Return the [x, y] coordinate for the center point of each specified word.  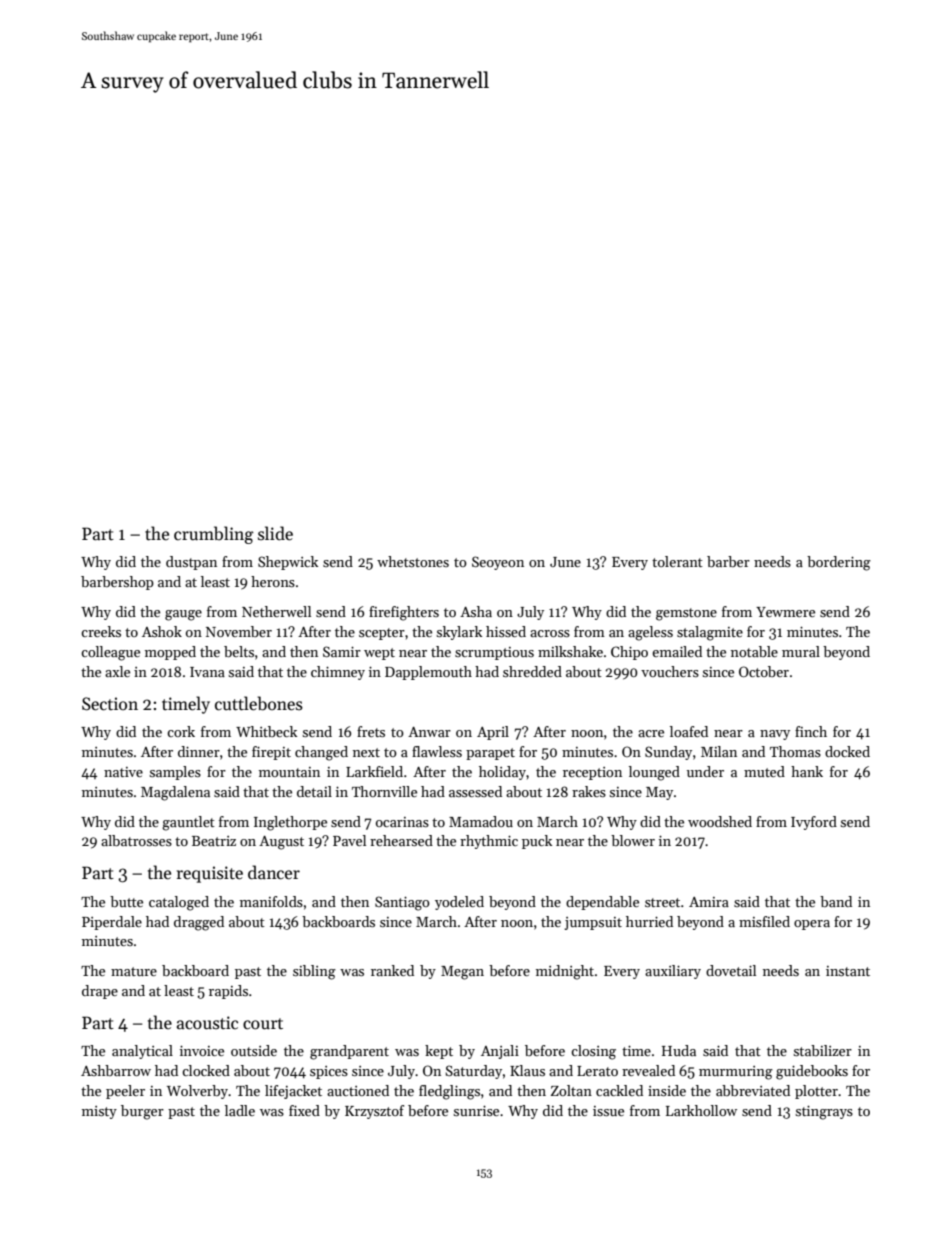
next [366, 752]
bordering [839, 563]
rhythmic [489, 842]
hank [807, 771]
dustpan [191, 563]
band [836, 901]
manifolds [271, 901]
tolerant [677, 561]
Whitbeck [266, 731]
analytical [142, 1052]
